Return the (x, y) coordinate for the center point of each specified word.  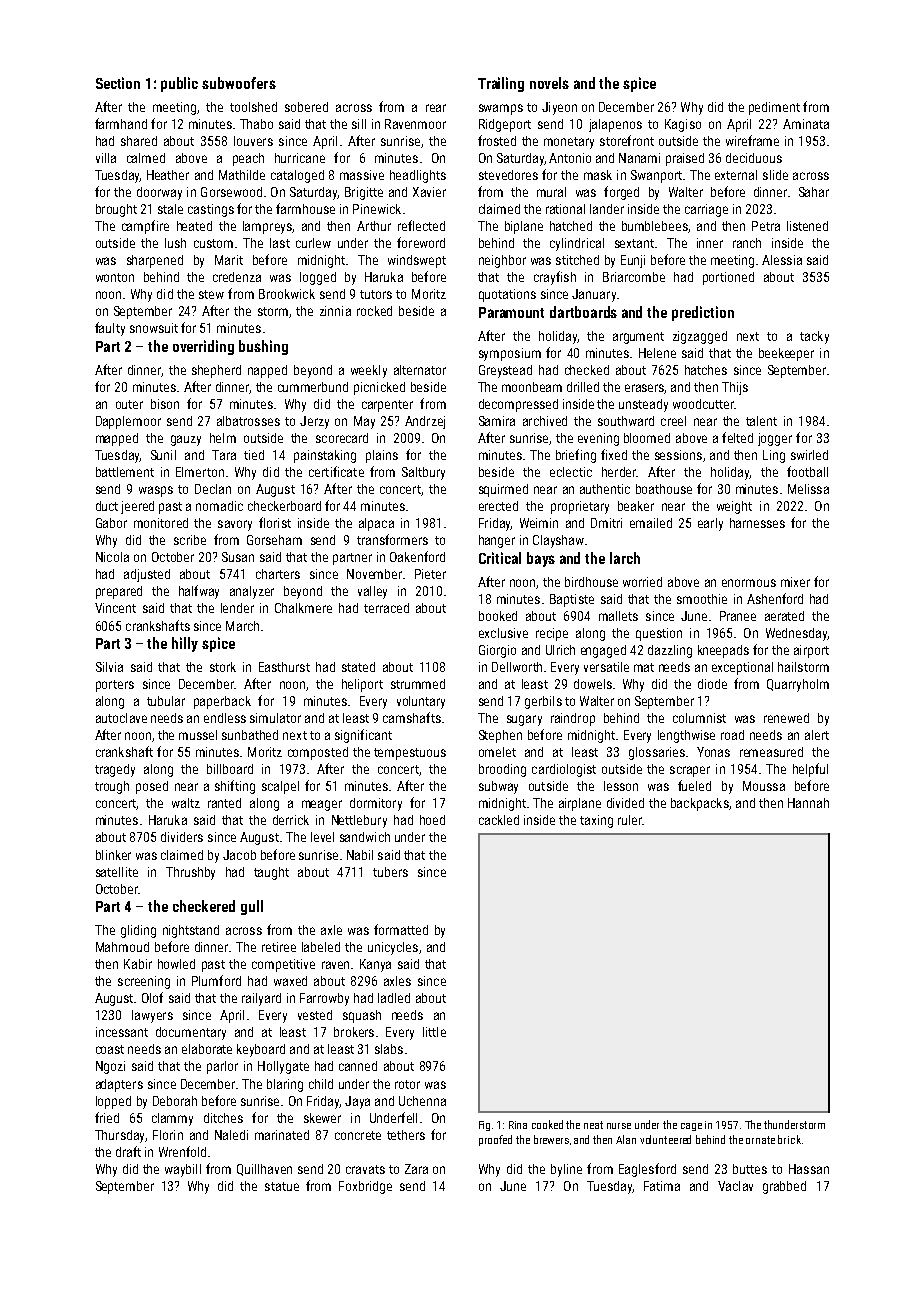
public (179, 84)
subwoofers (239, 83)
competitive (283, 965)
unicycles (393, 948)
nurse (619, 1126)
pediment (774, 108)
